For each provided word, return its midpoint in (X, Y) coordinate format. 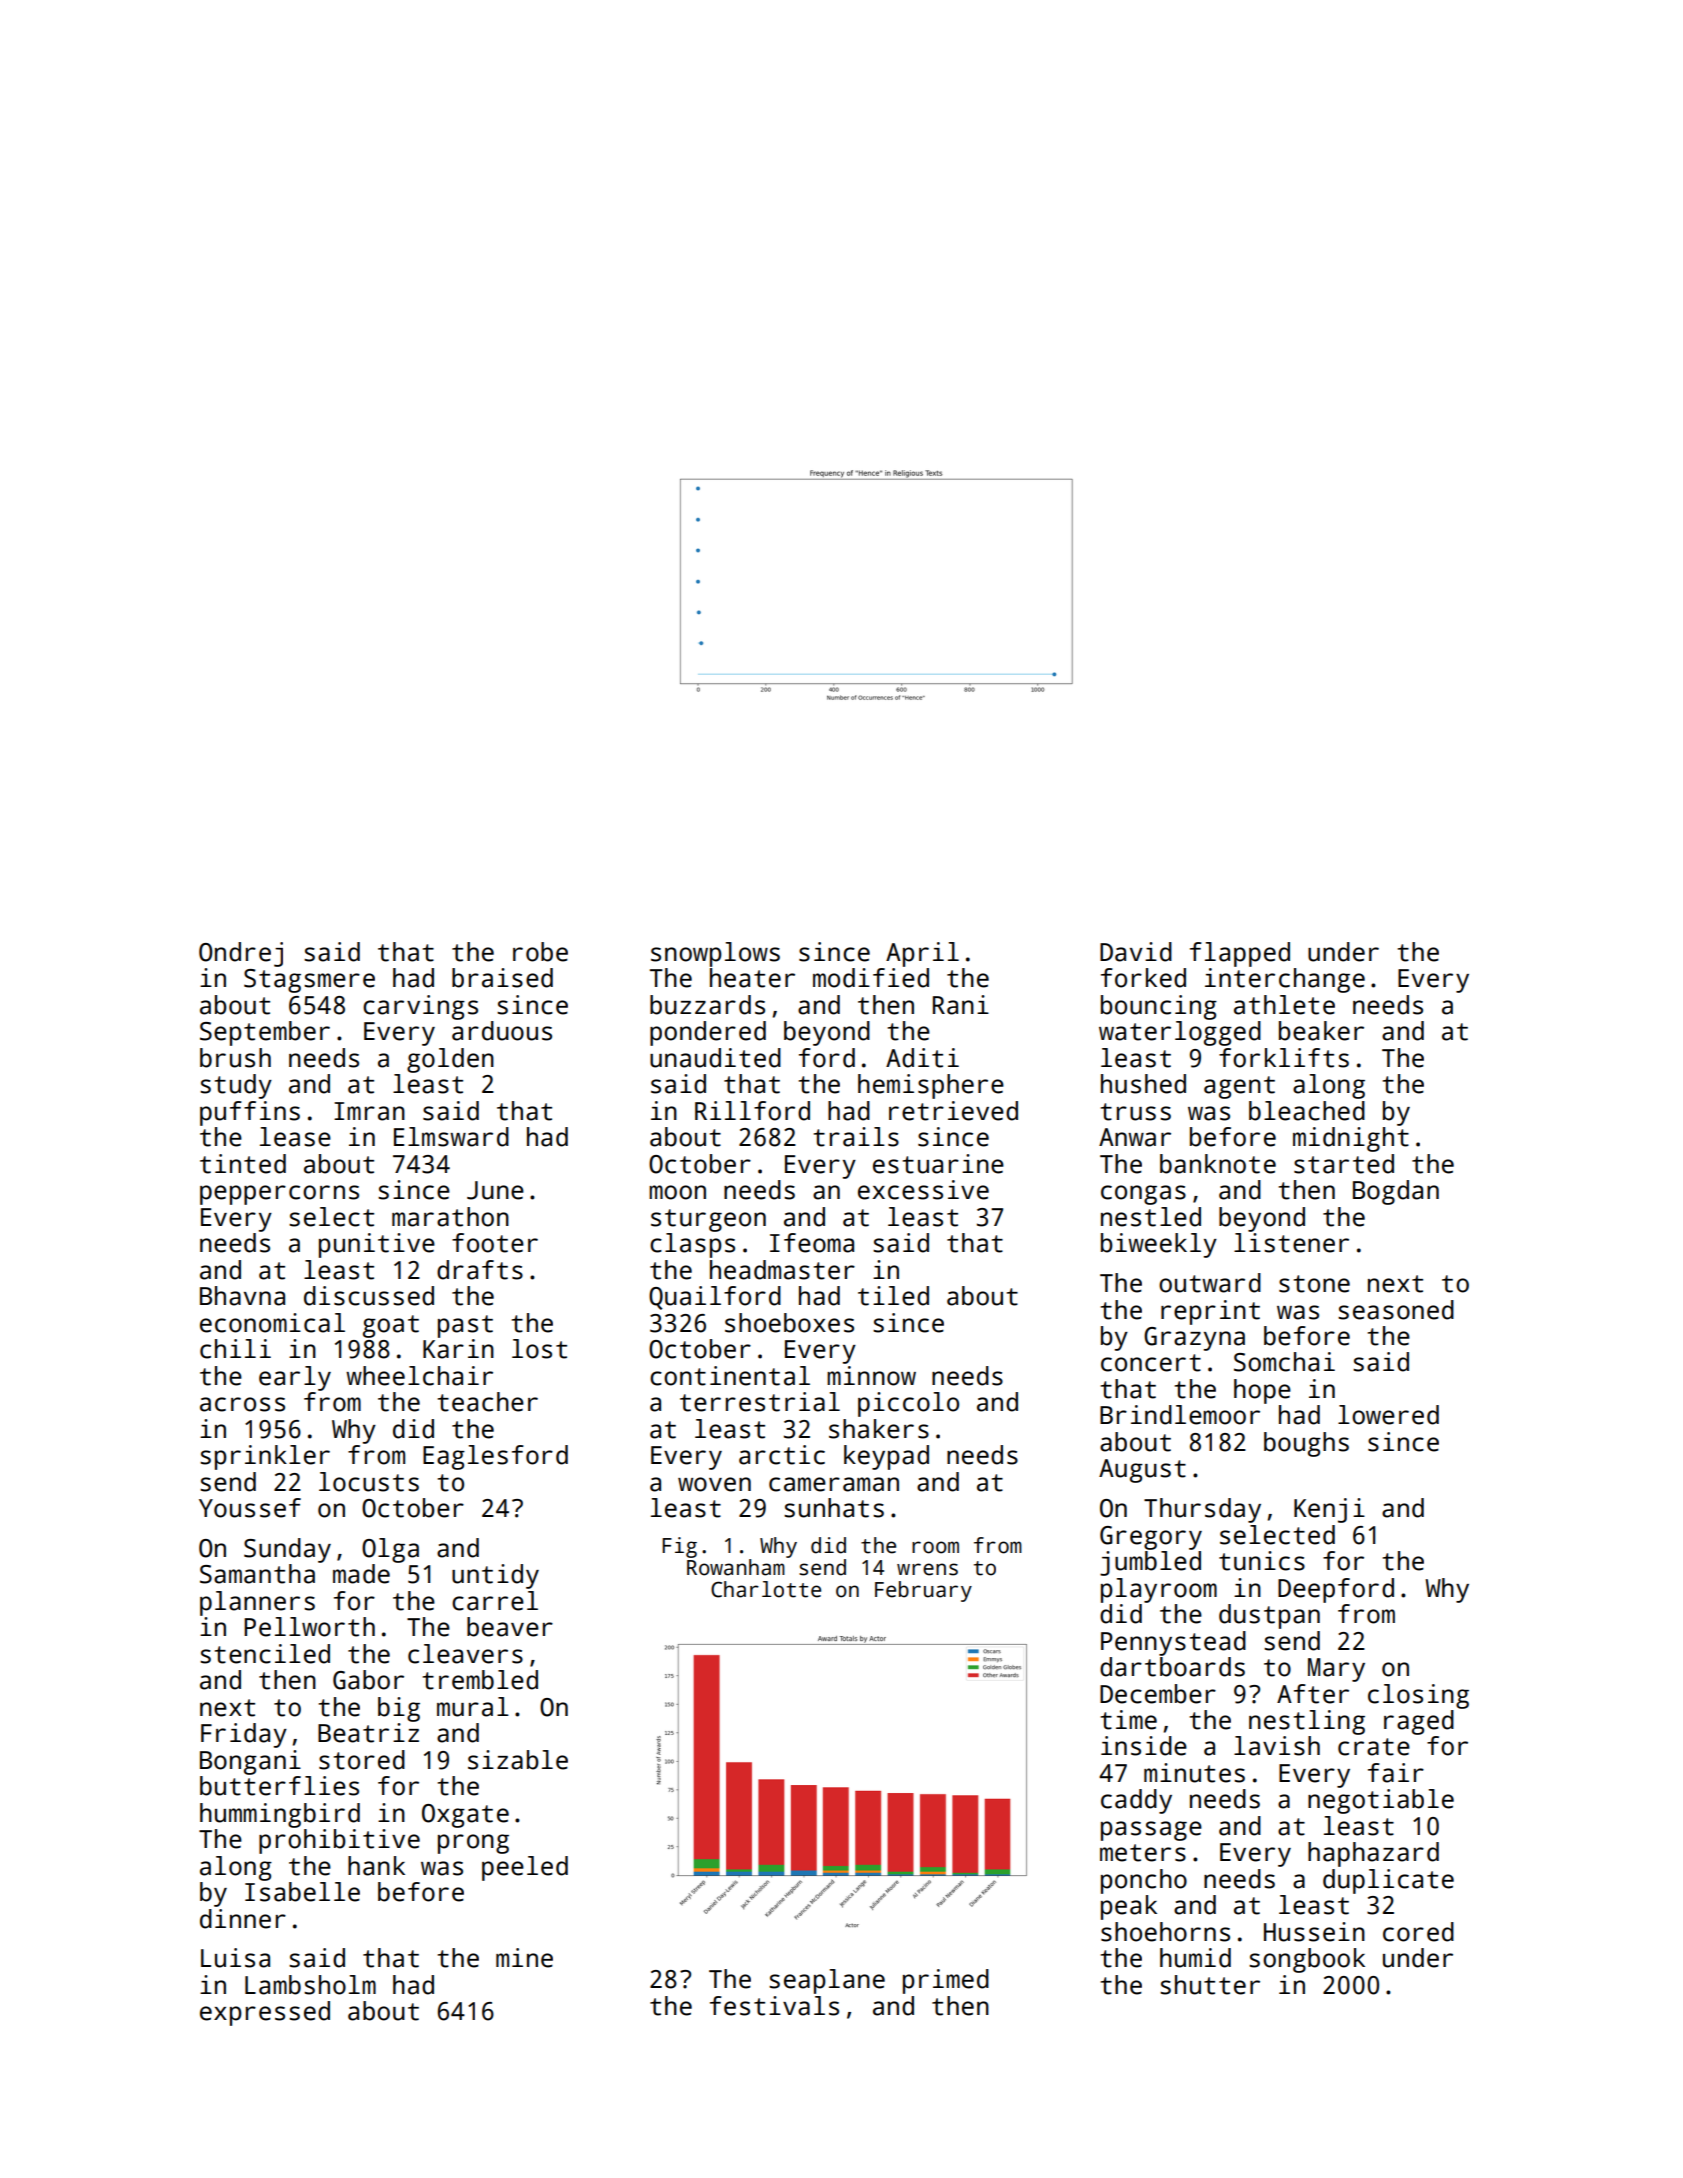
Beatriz (368, 1733)
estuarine (938, 1164)
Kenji (1329, 1510)
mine (524, 1958)
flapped (1240, 954)
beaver (510, 1627)
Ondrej (241, 954)
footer (495, 1243)
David (1136, 952)
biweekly (1159, 1245)
